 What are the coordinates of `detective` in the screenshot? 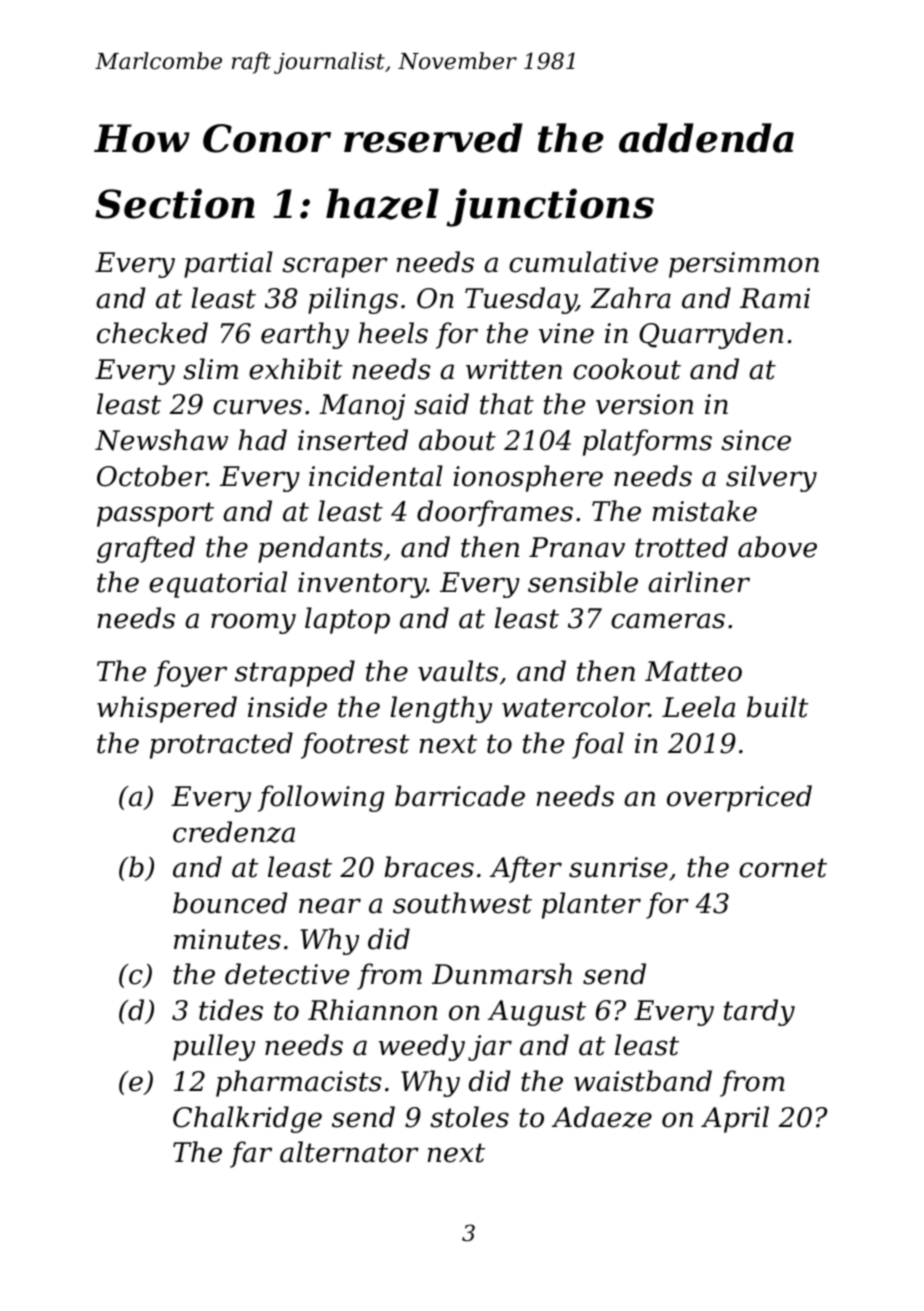 It's located at (287, 974).
